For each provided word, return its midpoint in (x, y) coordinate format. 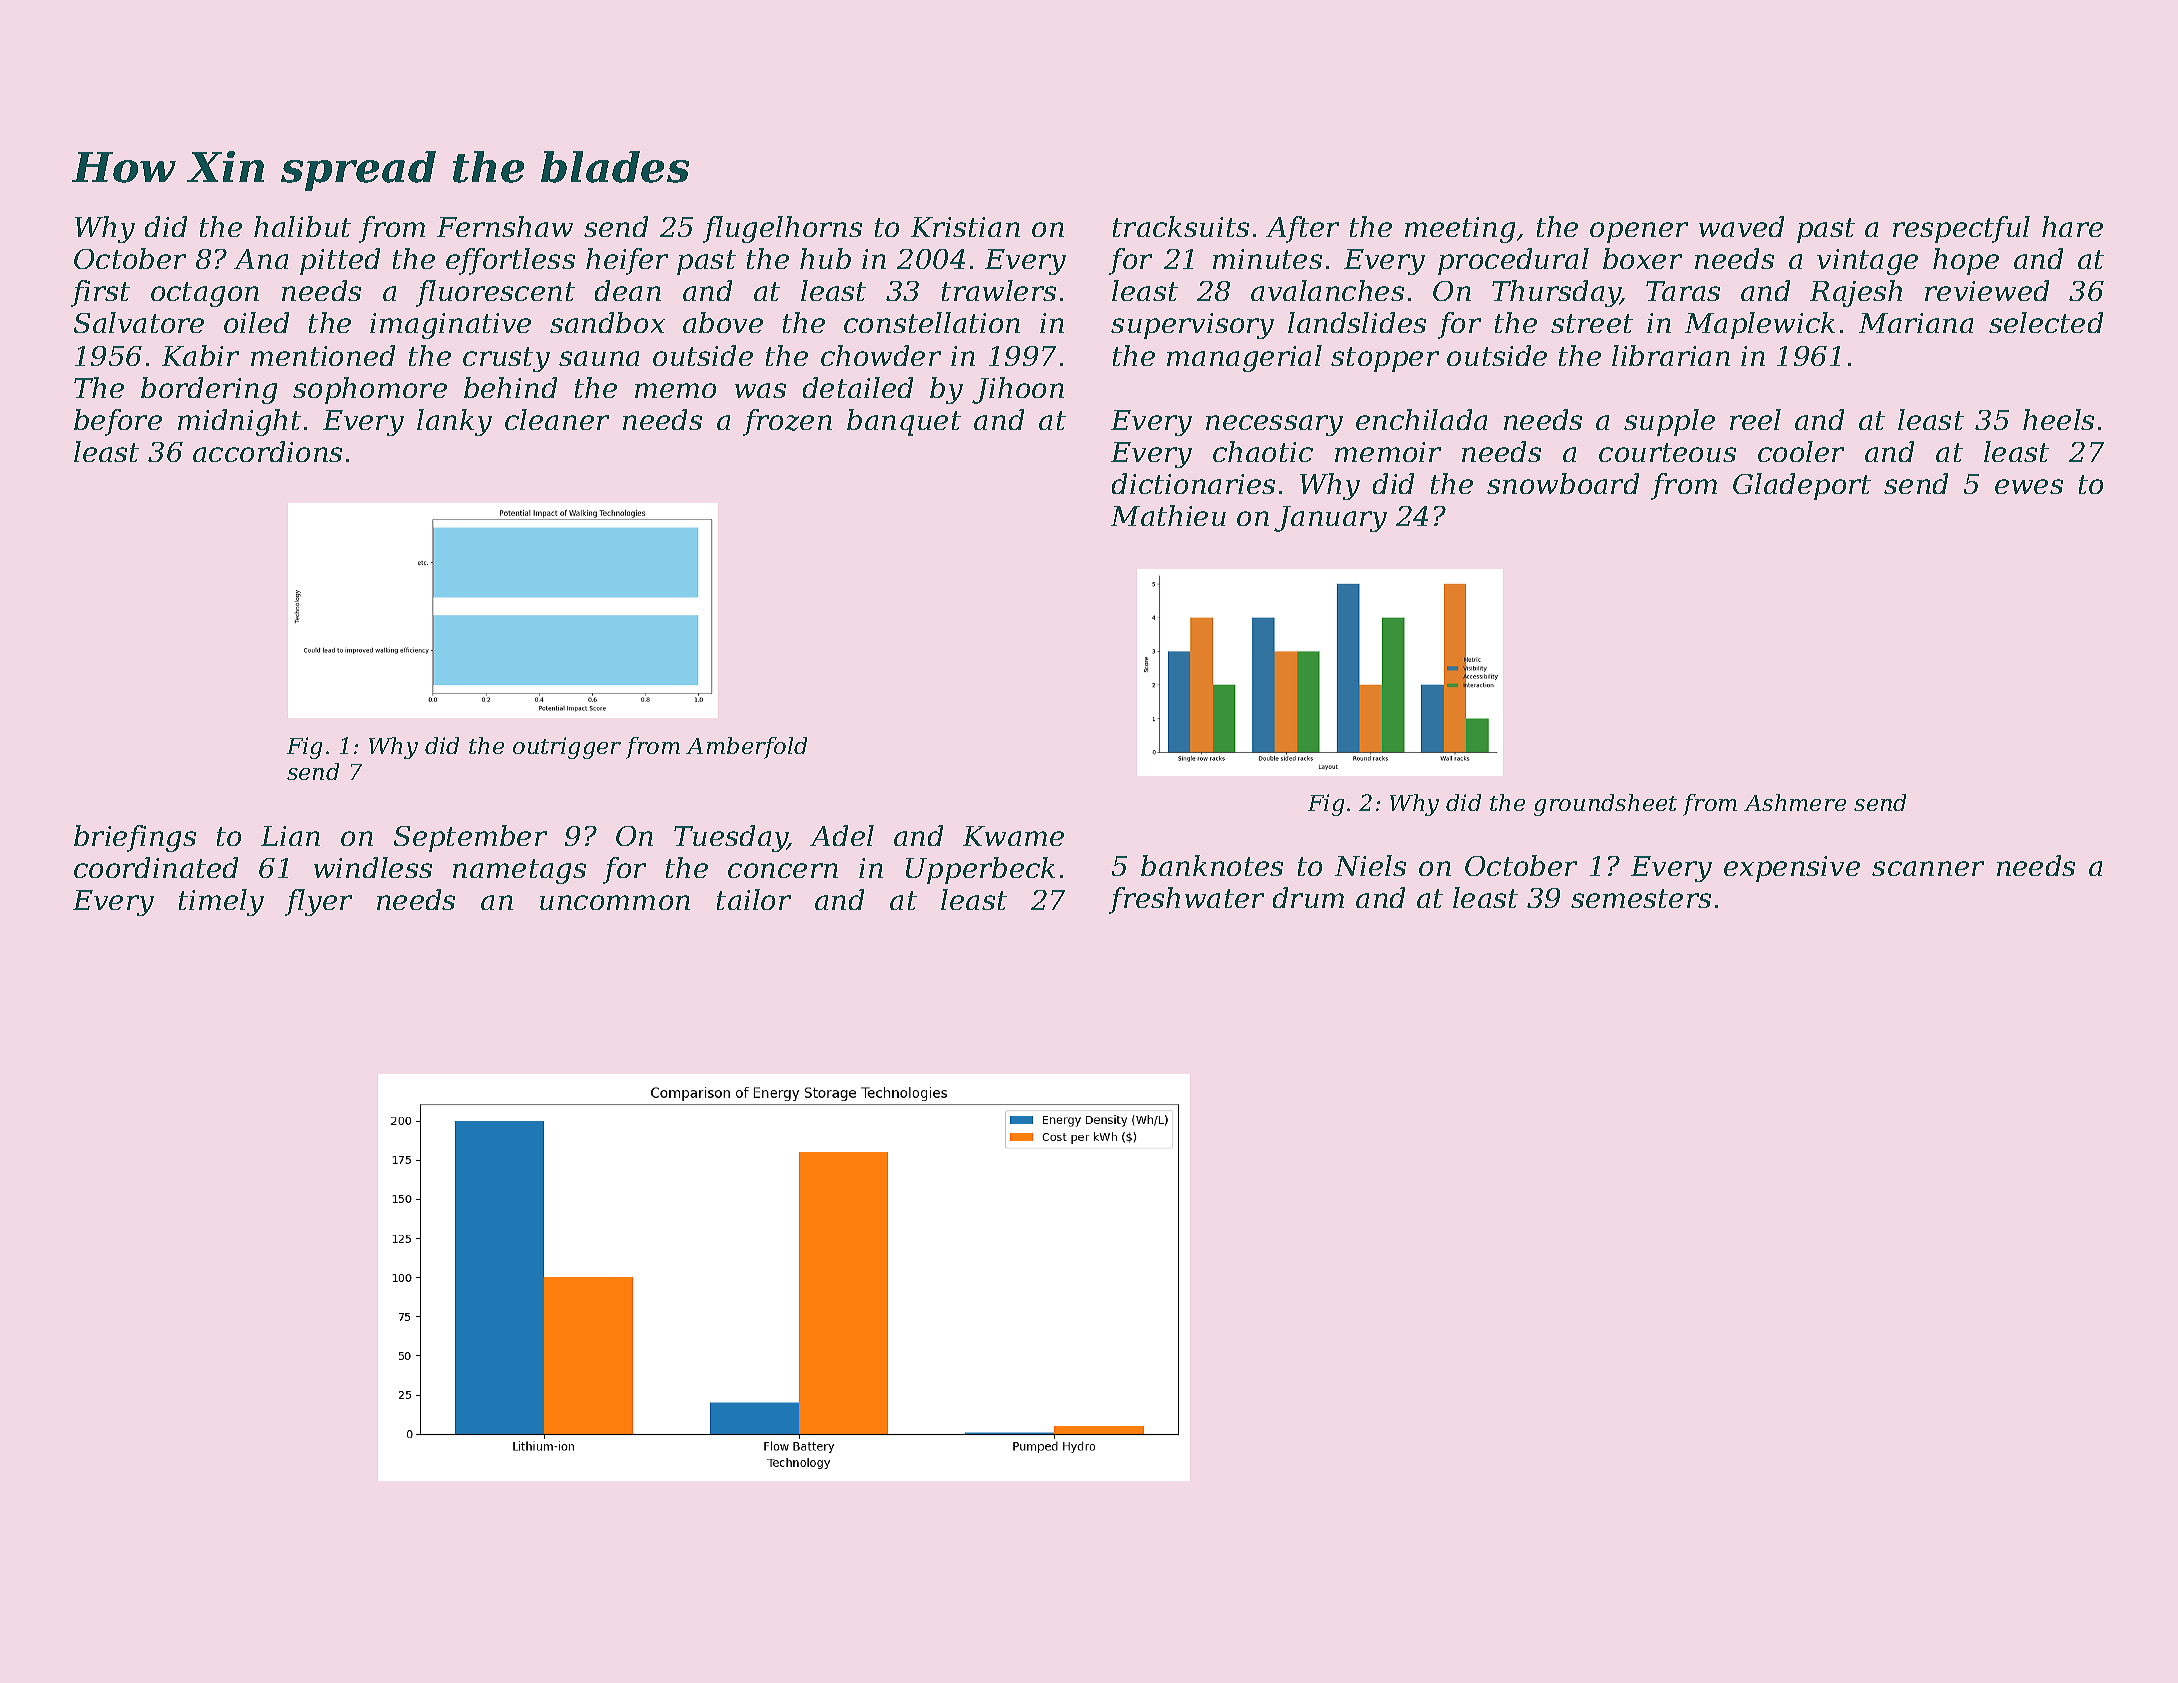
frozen (787, 422)
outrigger (567, 748)
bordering (209, 390)
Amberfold (746, 748)
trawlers (999, 290)
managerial (1244, 358)
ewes (2029, 486)
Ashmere (1795, 802)
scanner (1928, 868)
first (100, 293)
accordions (267, 451)
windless (373, 867)
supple (1669, 422)
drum (1308, 897)
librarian (1671, 355)
